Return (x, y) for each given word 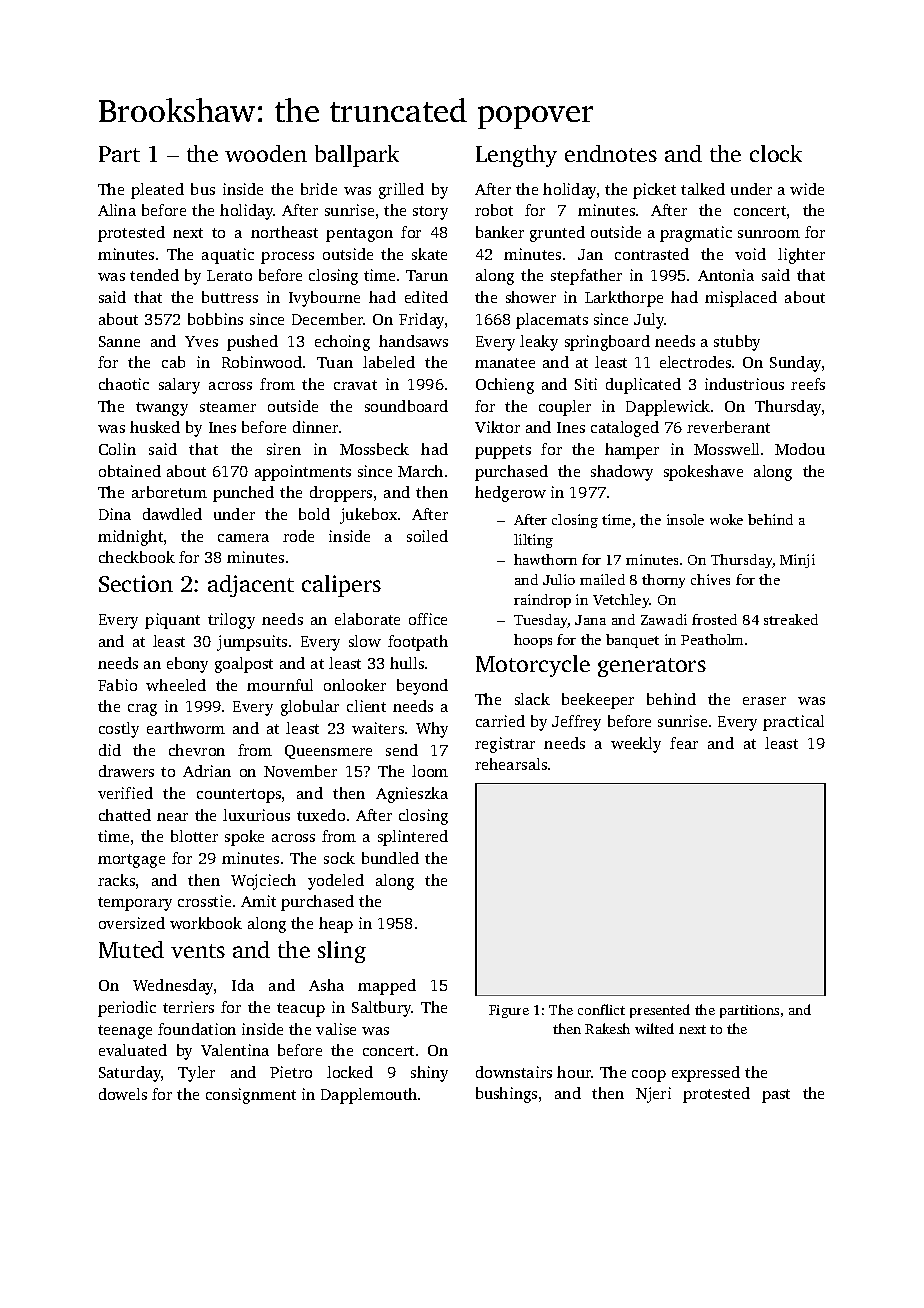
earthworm (186, 728)
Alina (117, 210)
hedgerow (510, 494)
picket (654, 191)
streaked (791, 619)
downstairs (514, 1072)
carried (500, 721)
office (428, 619)
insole (685, 519)
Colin (117, 449)
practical (793, 723)
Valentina (235, 1050)
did (110, 750)
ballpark (357, 156)
